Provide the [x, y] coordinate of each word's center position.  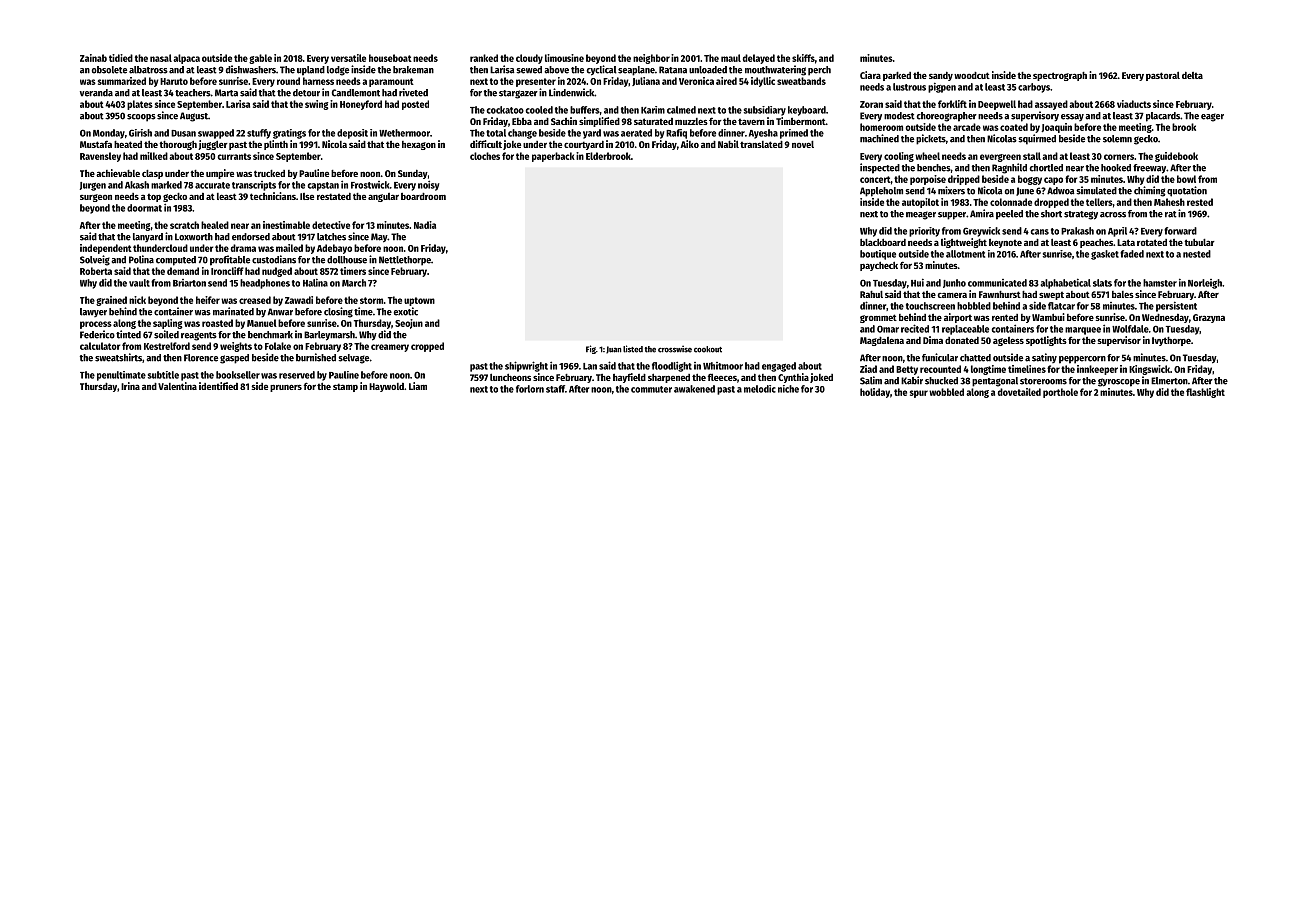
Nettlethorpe [405, 261]
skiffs [803, 58]
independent [106, 249]
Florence [201, 358]
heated [128, 144]
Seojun [409, 324]
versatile [348, 58]
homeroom [881, 127]
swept [1051, 295]
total [496, 133]
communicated [997, 283]
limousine [564, 58]
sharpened [669, 378]
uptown [419, 301]
